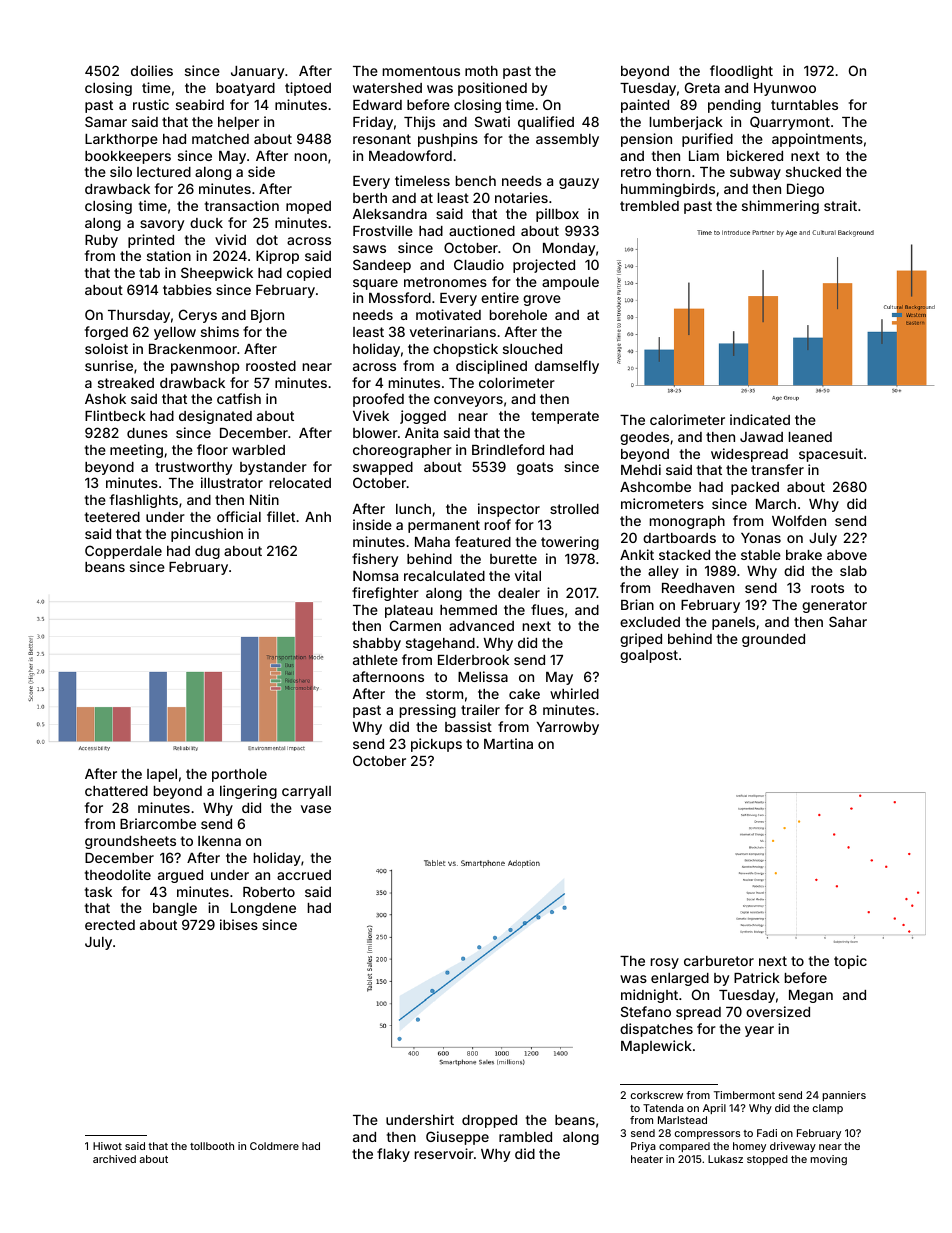  I want to click on moth, so click(481, 71).
